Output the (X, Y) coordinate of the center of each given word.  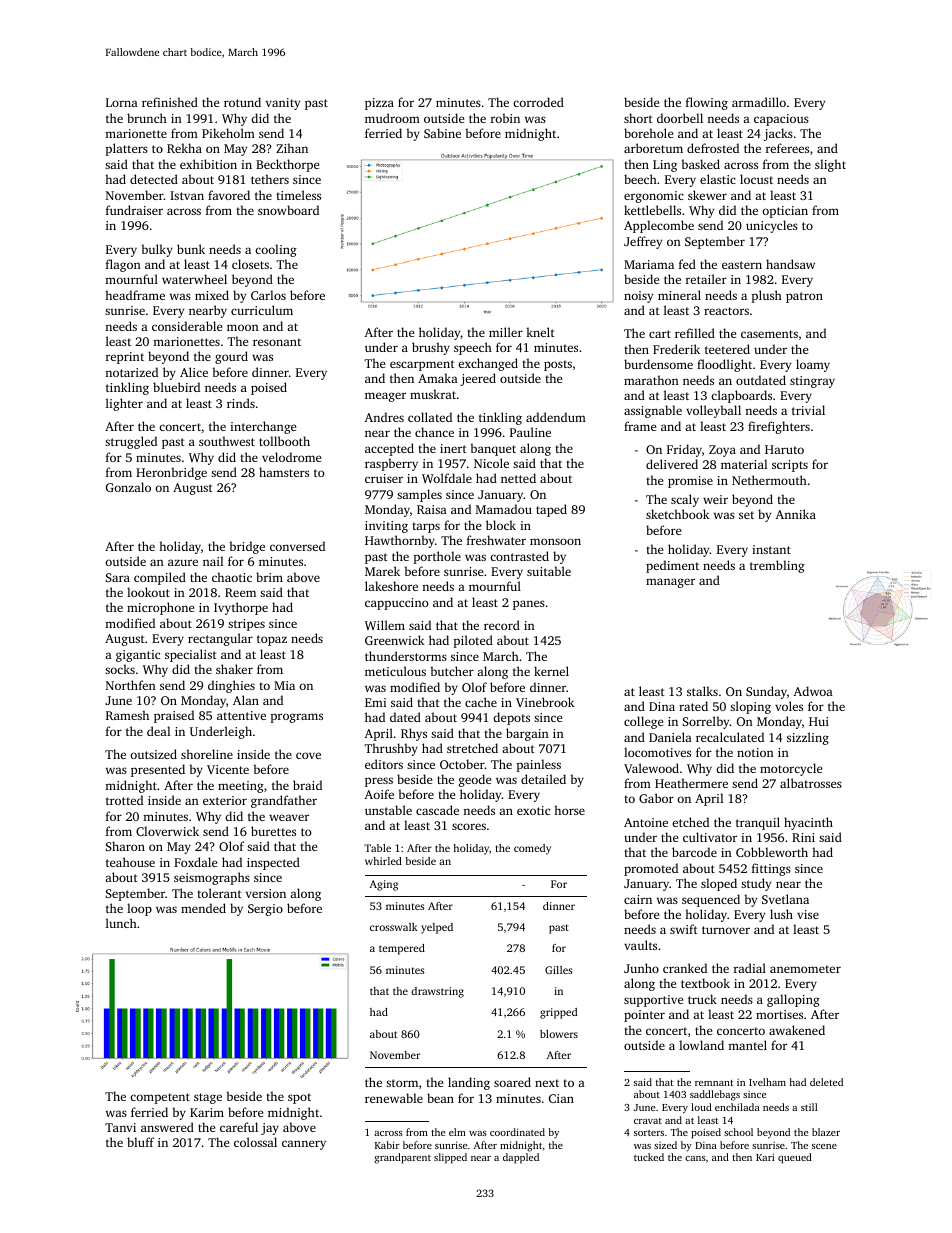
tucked (649, 1157)
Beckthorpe (287, 165)
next (547, 1083)
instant (771, 549)
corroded (538, 102)
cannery (304, 1145)
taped (551, 510)
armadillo (759, 102)
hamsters (284, 472)
